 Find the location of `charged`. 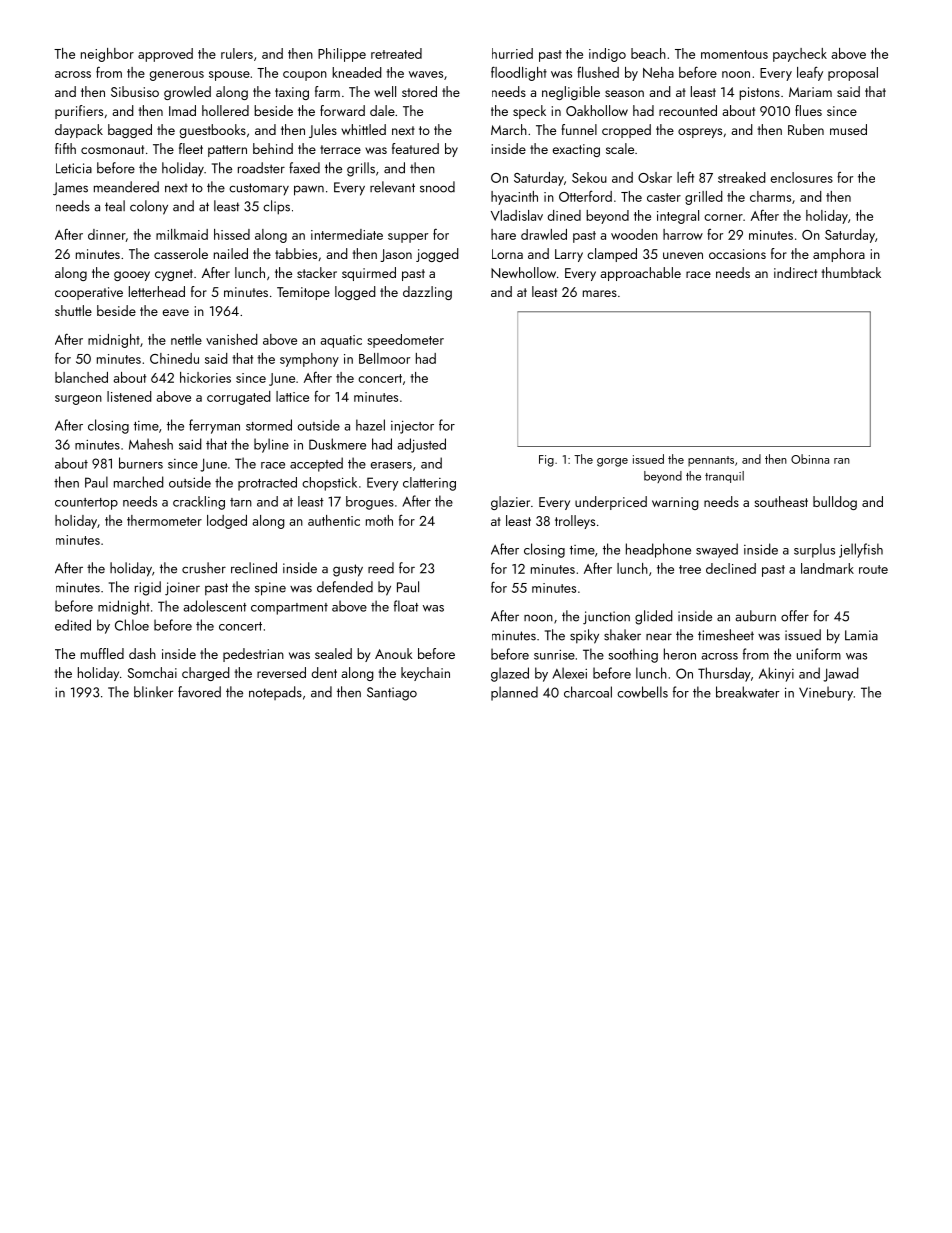

charged is located at coordinates (206, 674).
